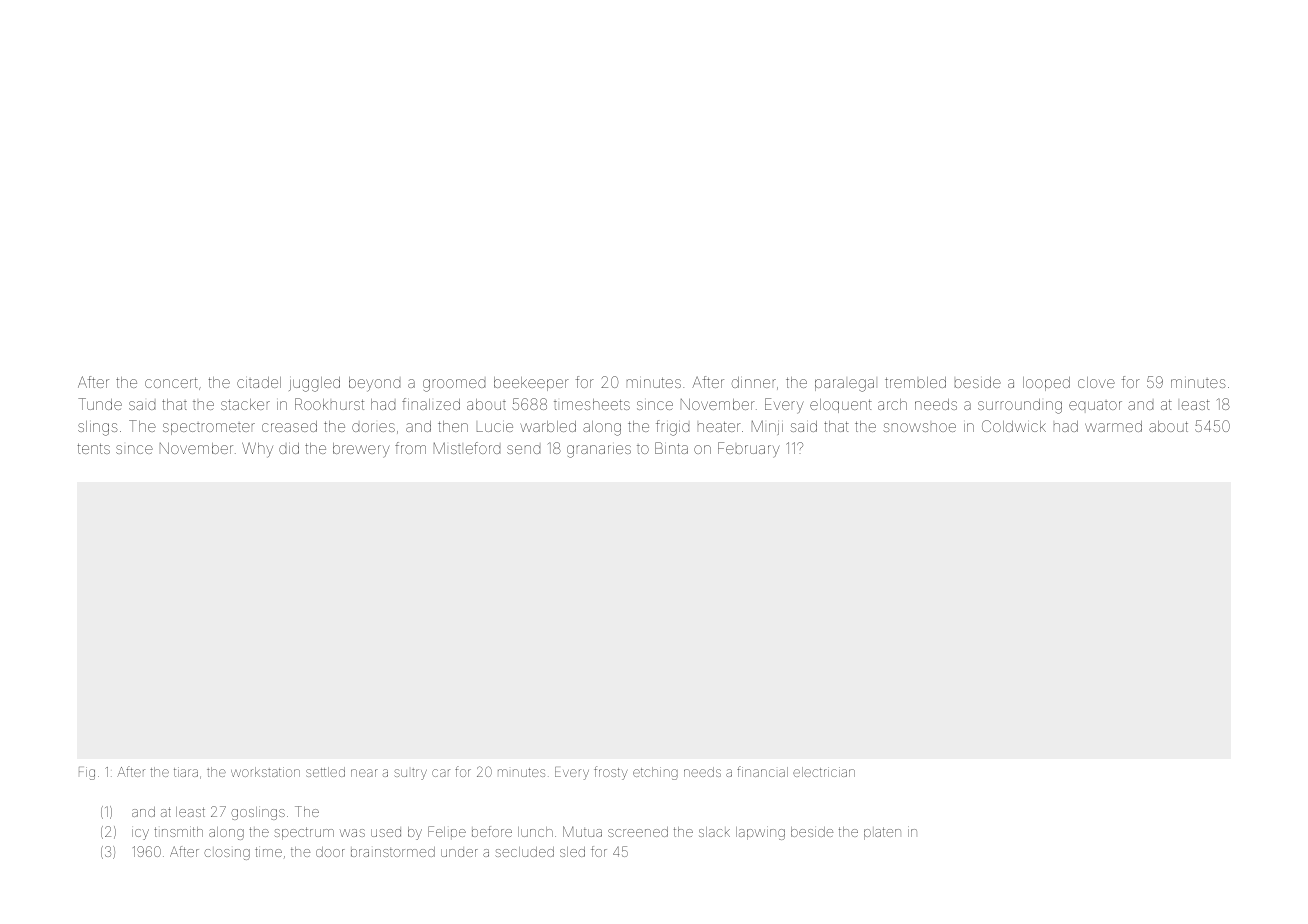  What do you see at coordinates (330, 852) in the screenshot?
I see `door` at bounding box center [330, 852].
